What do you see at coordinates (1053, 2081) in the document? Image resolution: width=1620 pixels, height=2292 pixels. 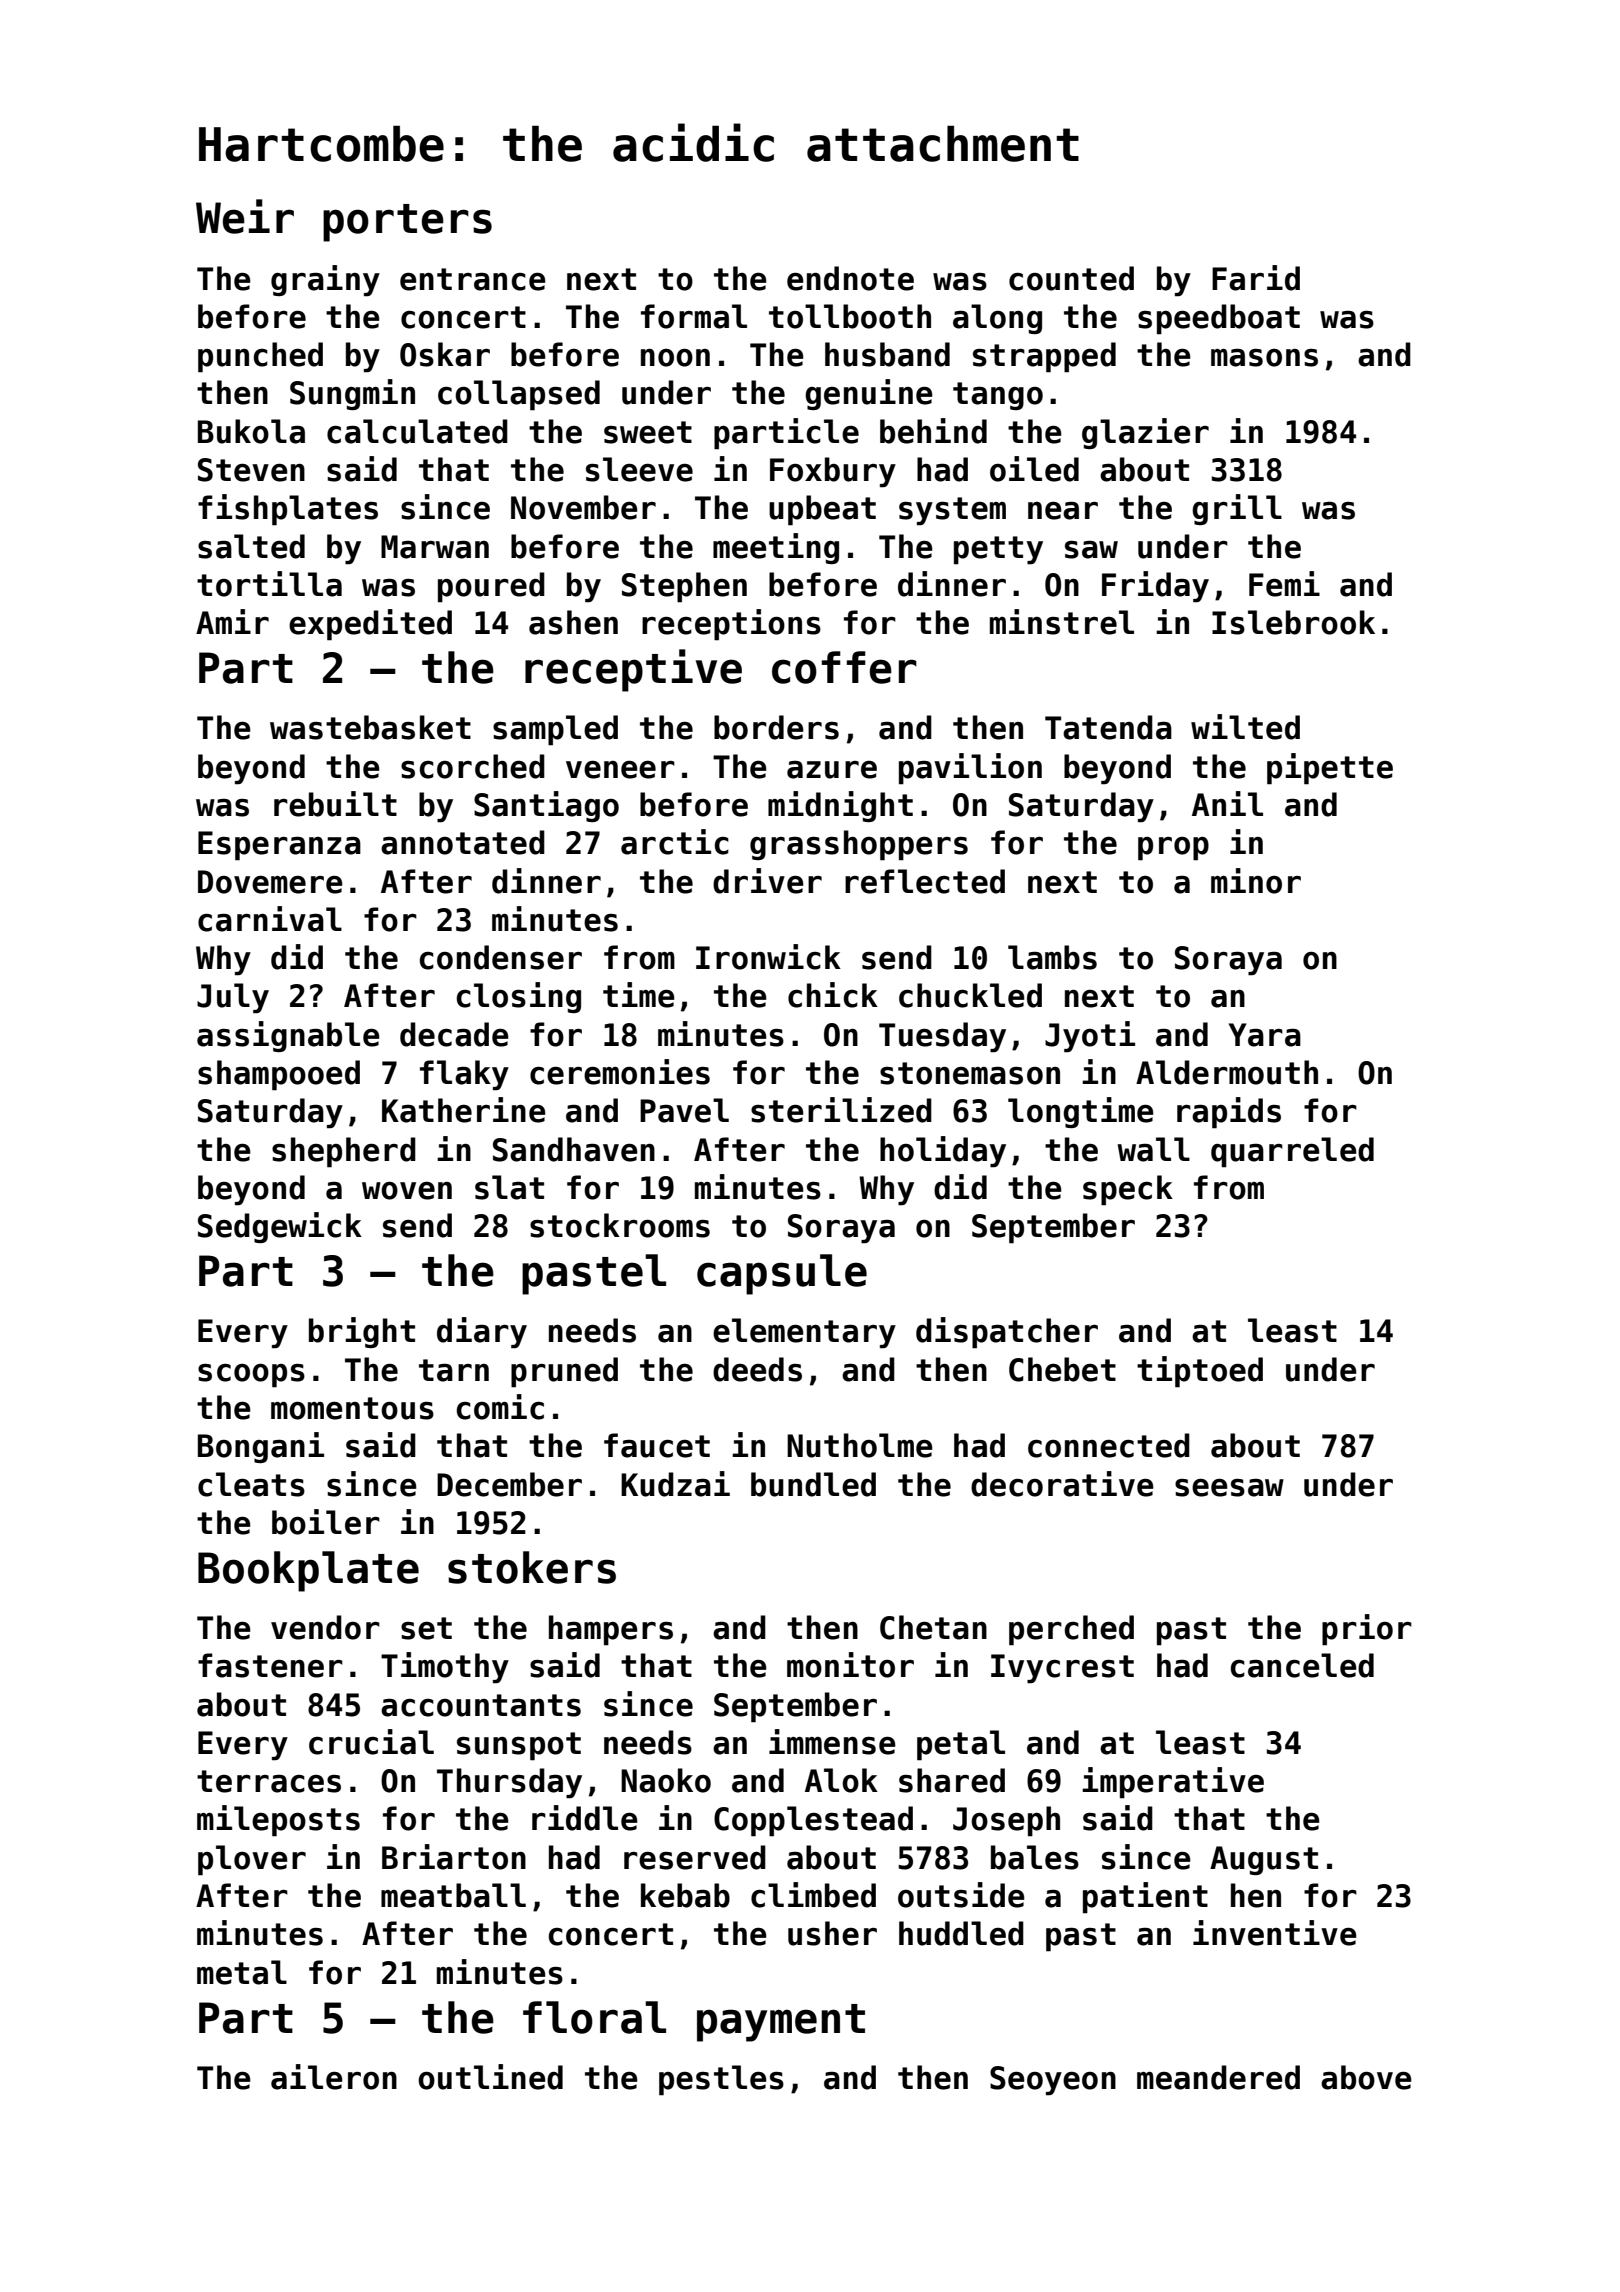 I see `Seoyeon` at bounding box center [1053, 2081].
